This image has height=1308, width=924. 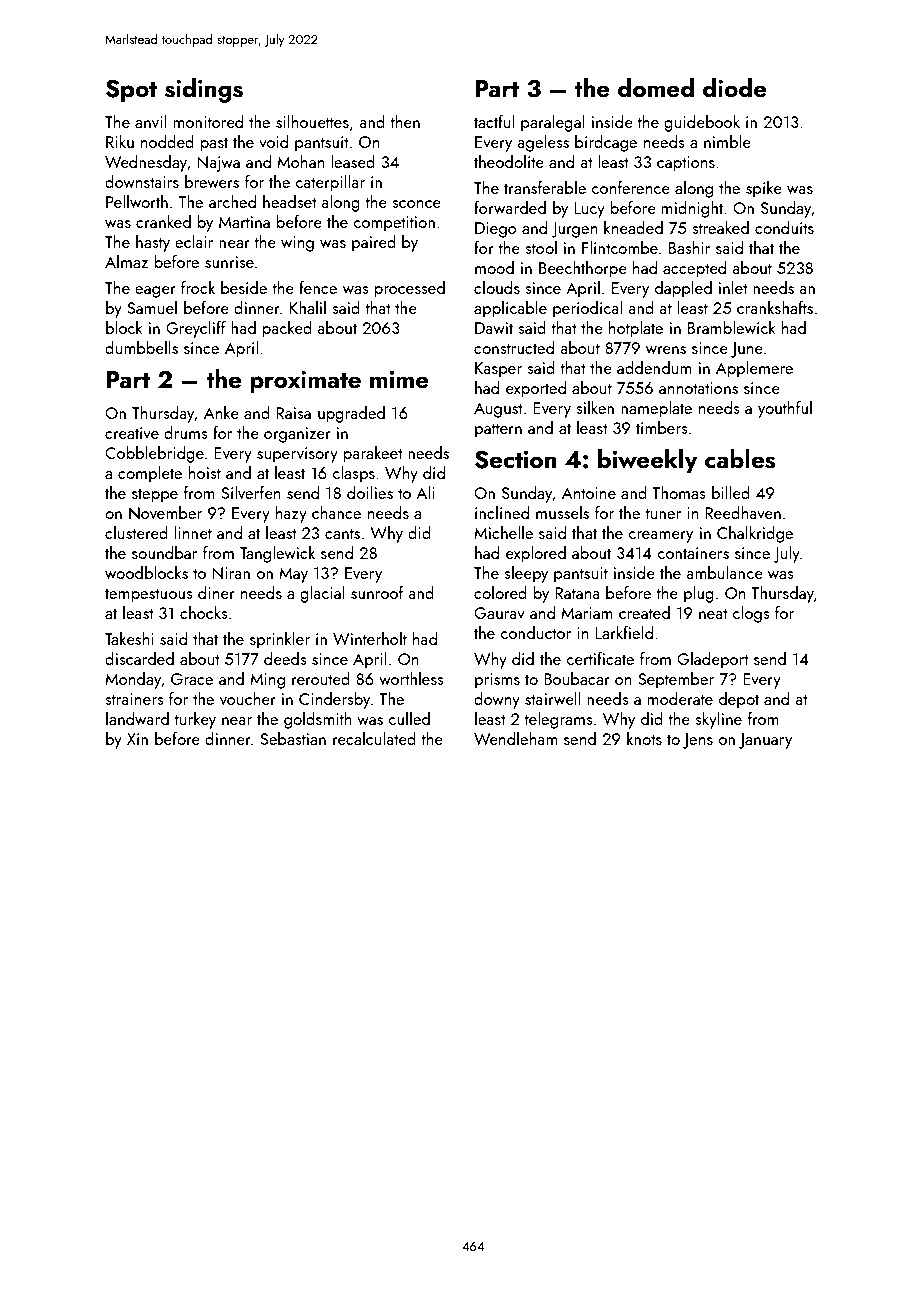 What do you see at coordinates (212, 181) in the image?
I see `brewers` at bounding box center [212, 181].
